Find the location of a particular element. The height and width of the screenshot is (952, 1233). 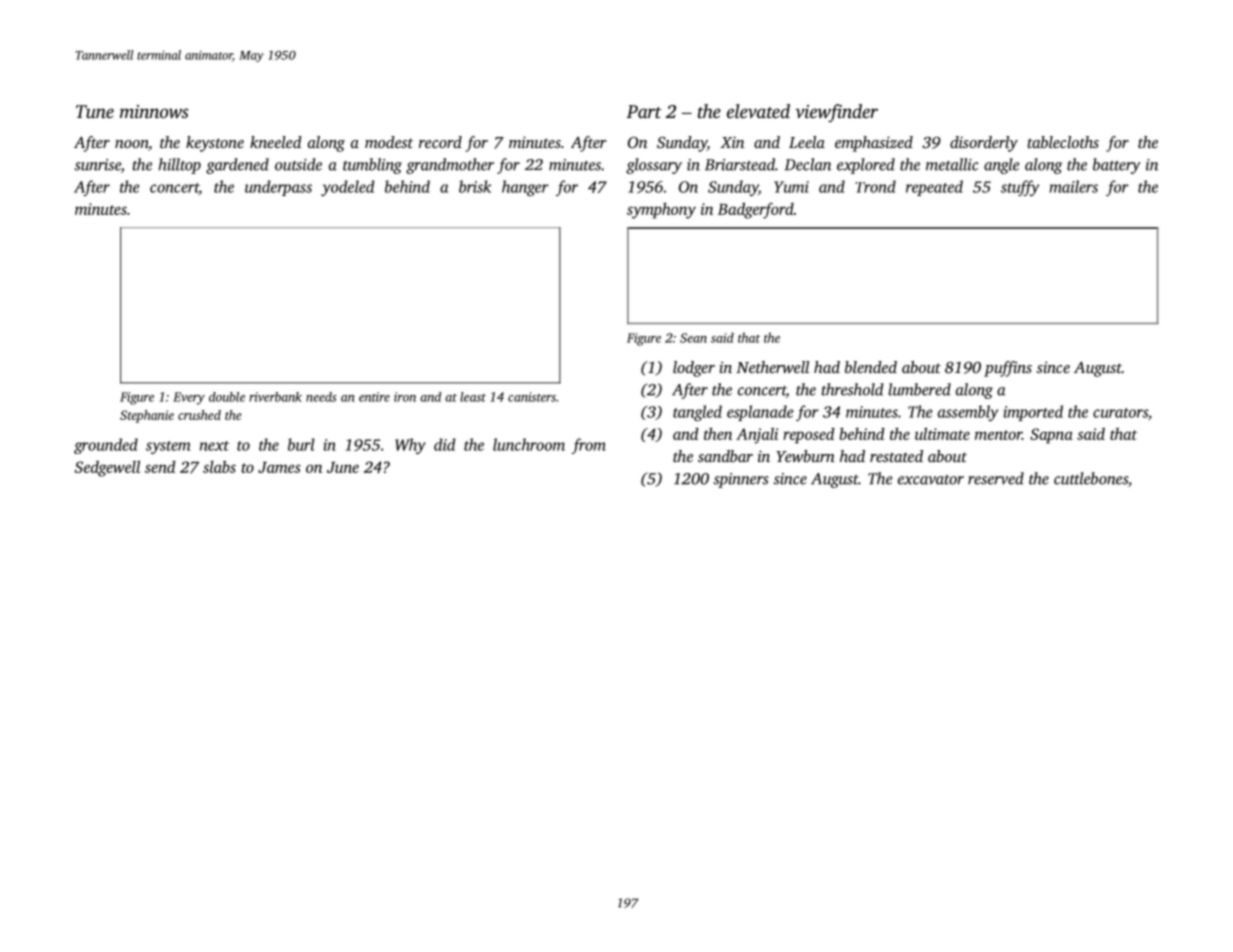

Part is located at coordinates (644, 111).
